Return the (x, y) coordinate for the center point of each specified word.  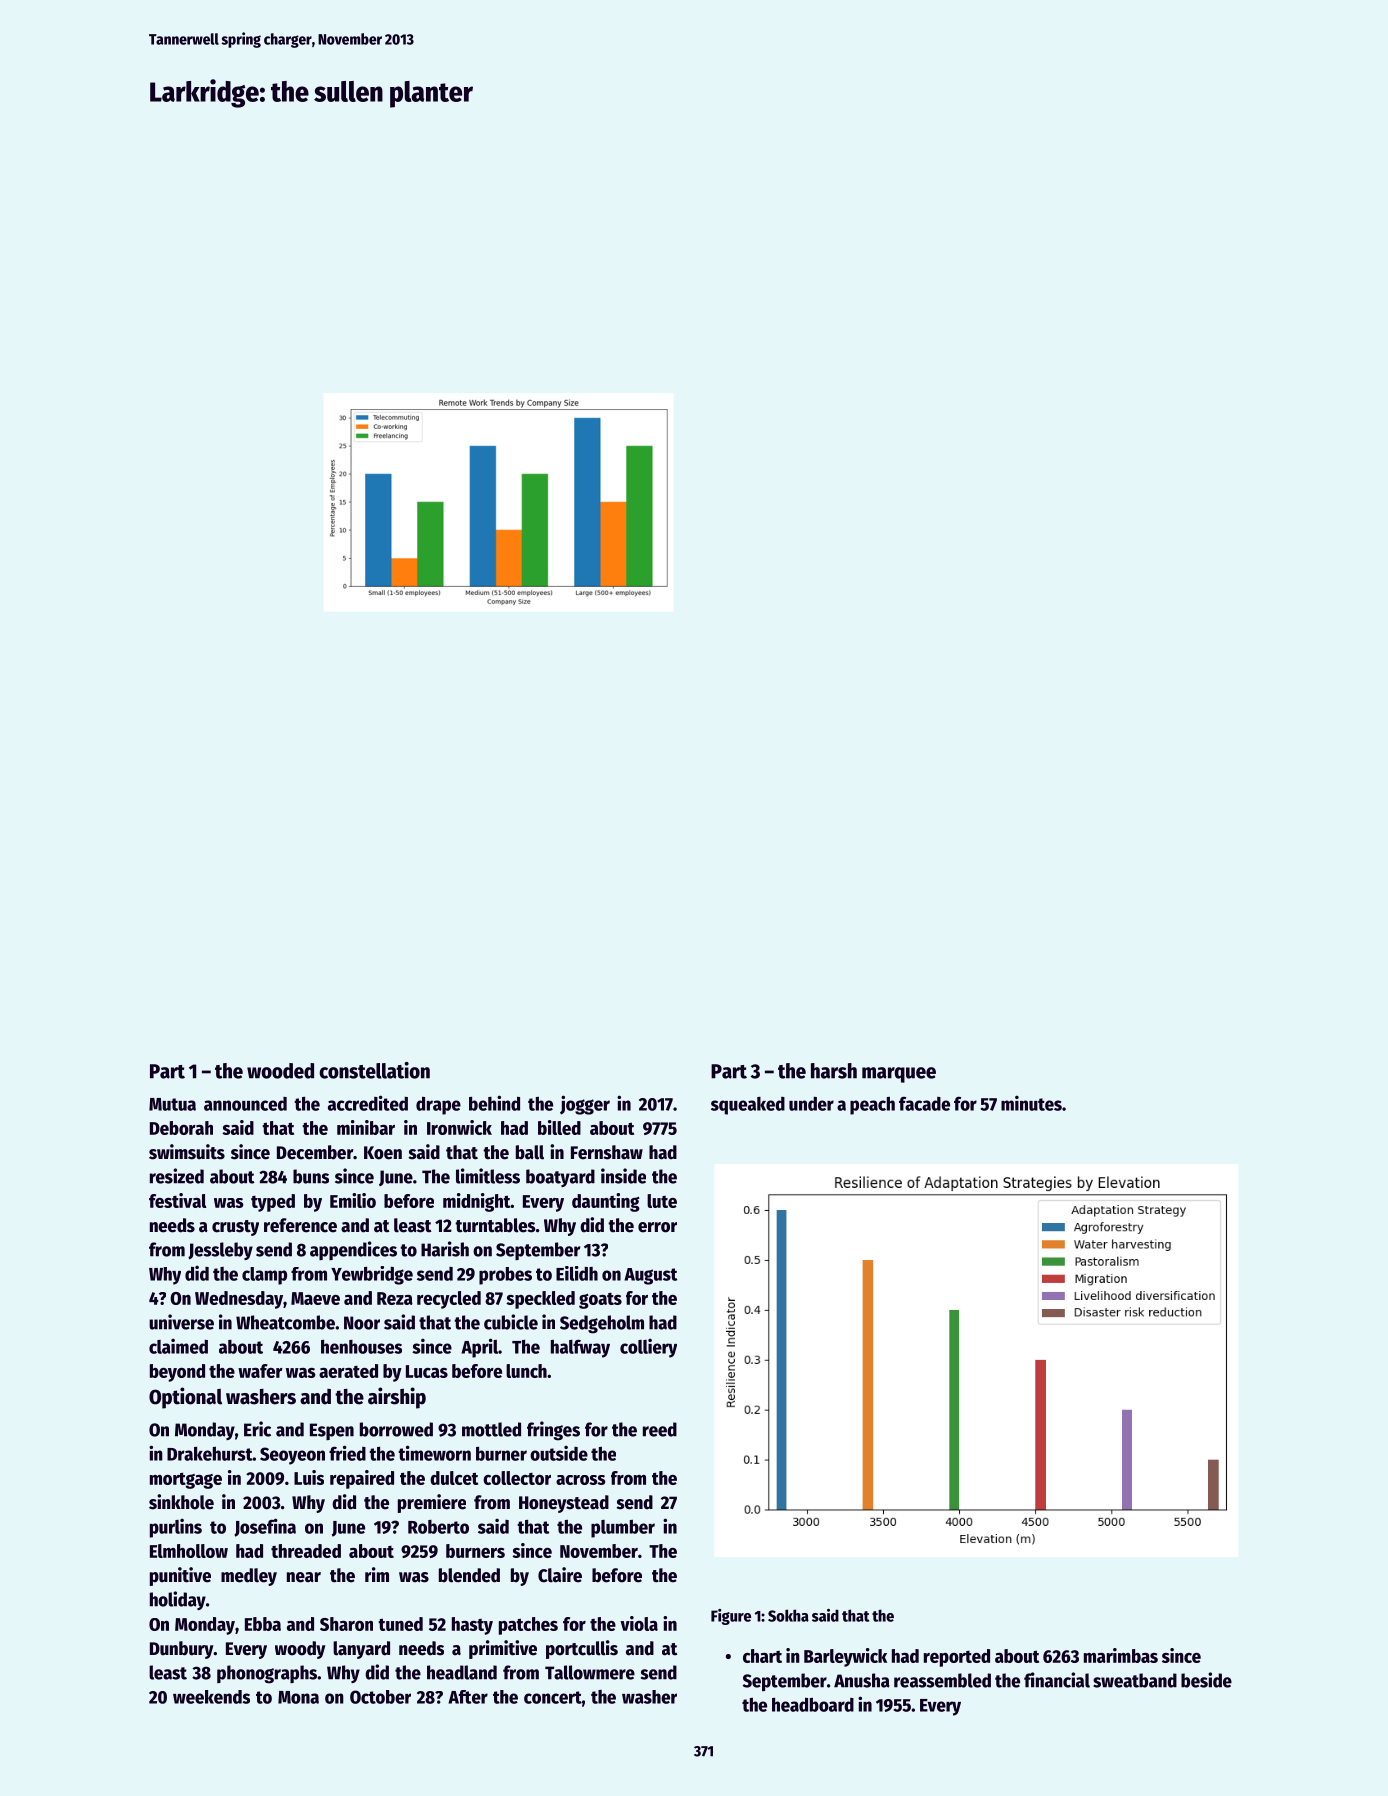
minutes (1031, 1103)
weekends (211, 1697)
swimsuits (187, 1152)
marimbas (1121, 1655)
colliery (648, 1348)
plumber (623, 1529)
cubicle (511, 1322)
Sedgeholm (602, 1324)
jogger (585, 1105)
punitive (180, 1576)
